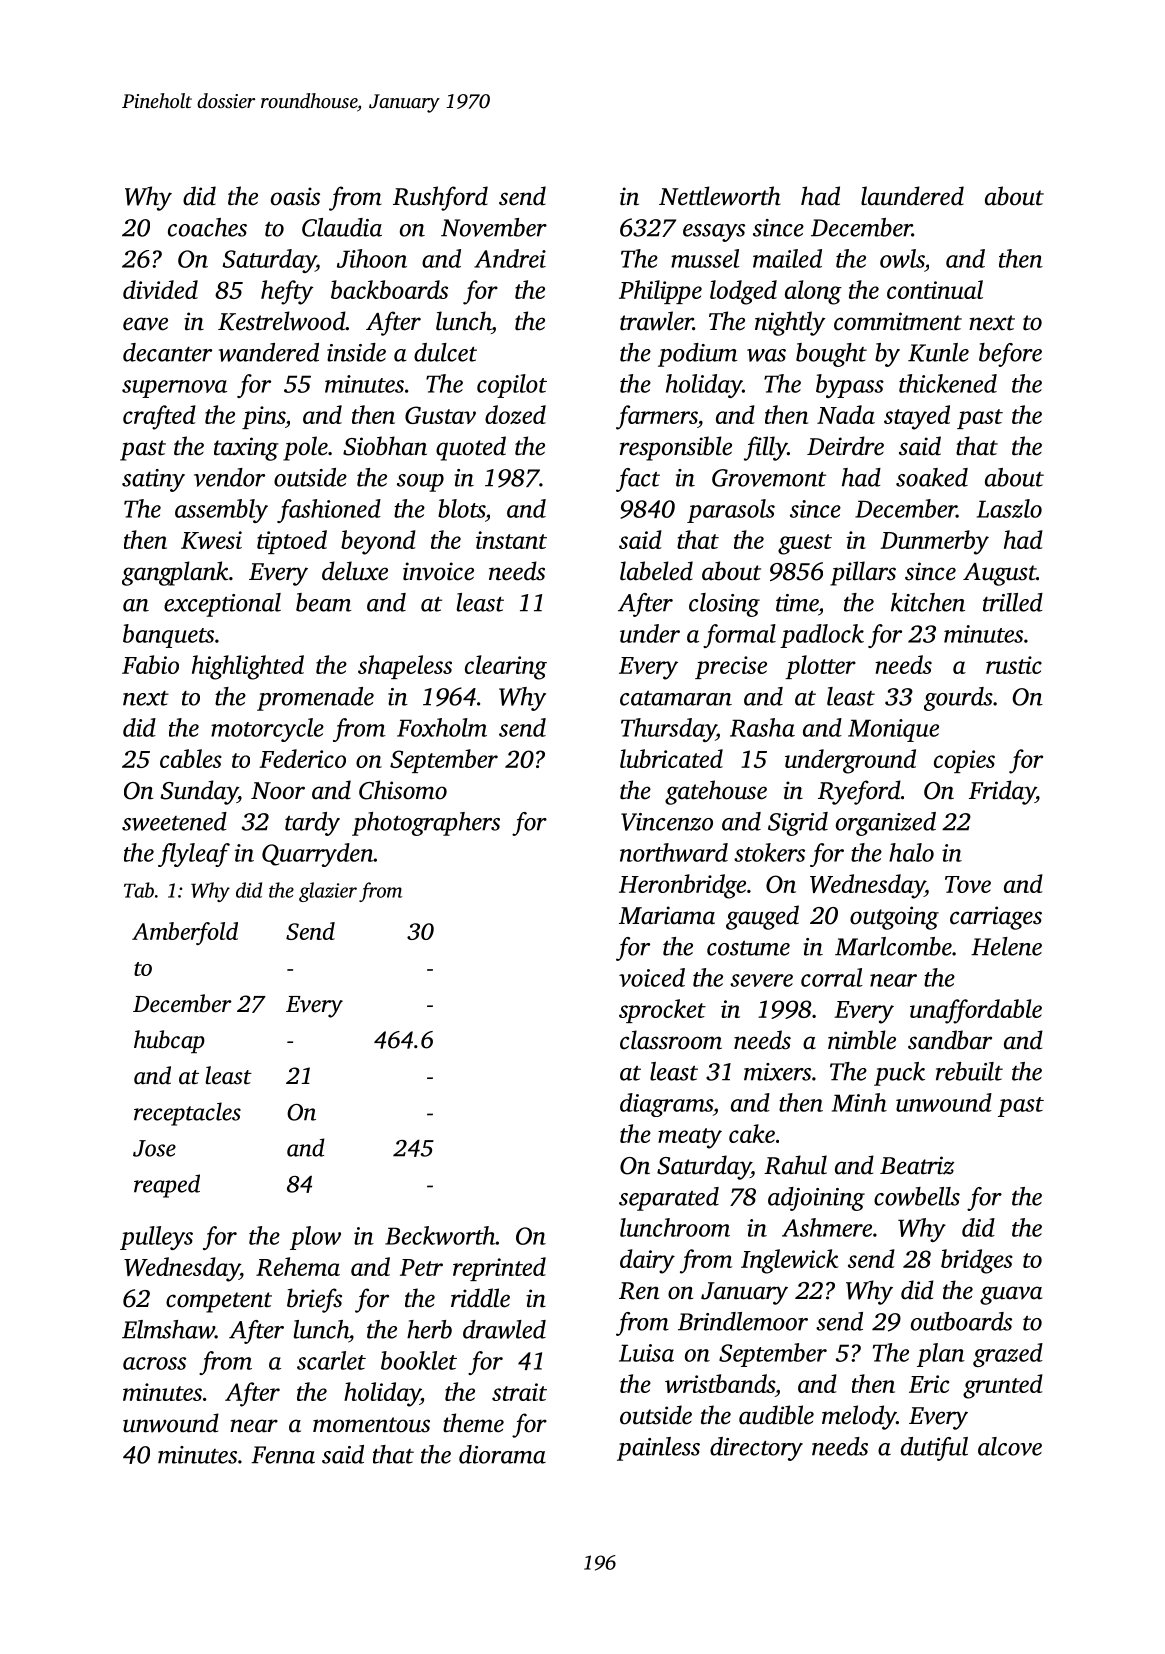 This screenshot has width=1165, height=1654. I want to click on melody, so click(859, 1417).
